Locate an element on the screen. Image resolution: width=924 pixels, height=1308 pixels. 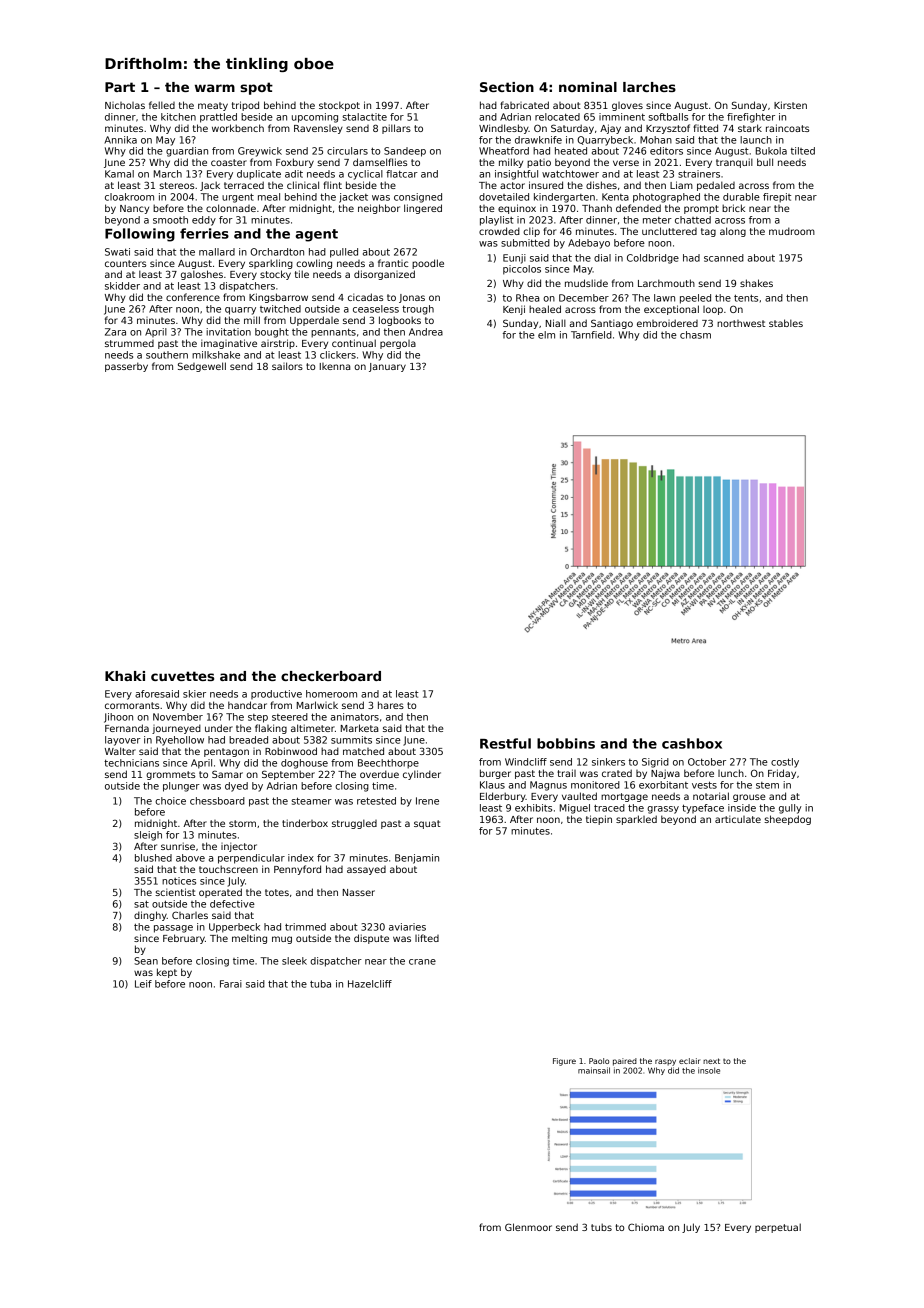
Paolo is located at coordinates (599, 1061).
